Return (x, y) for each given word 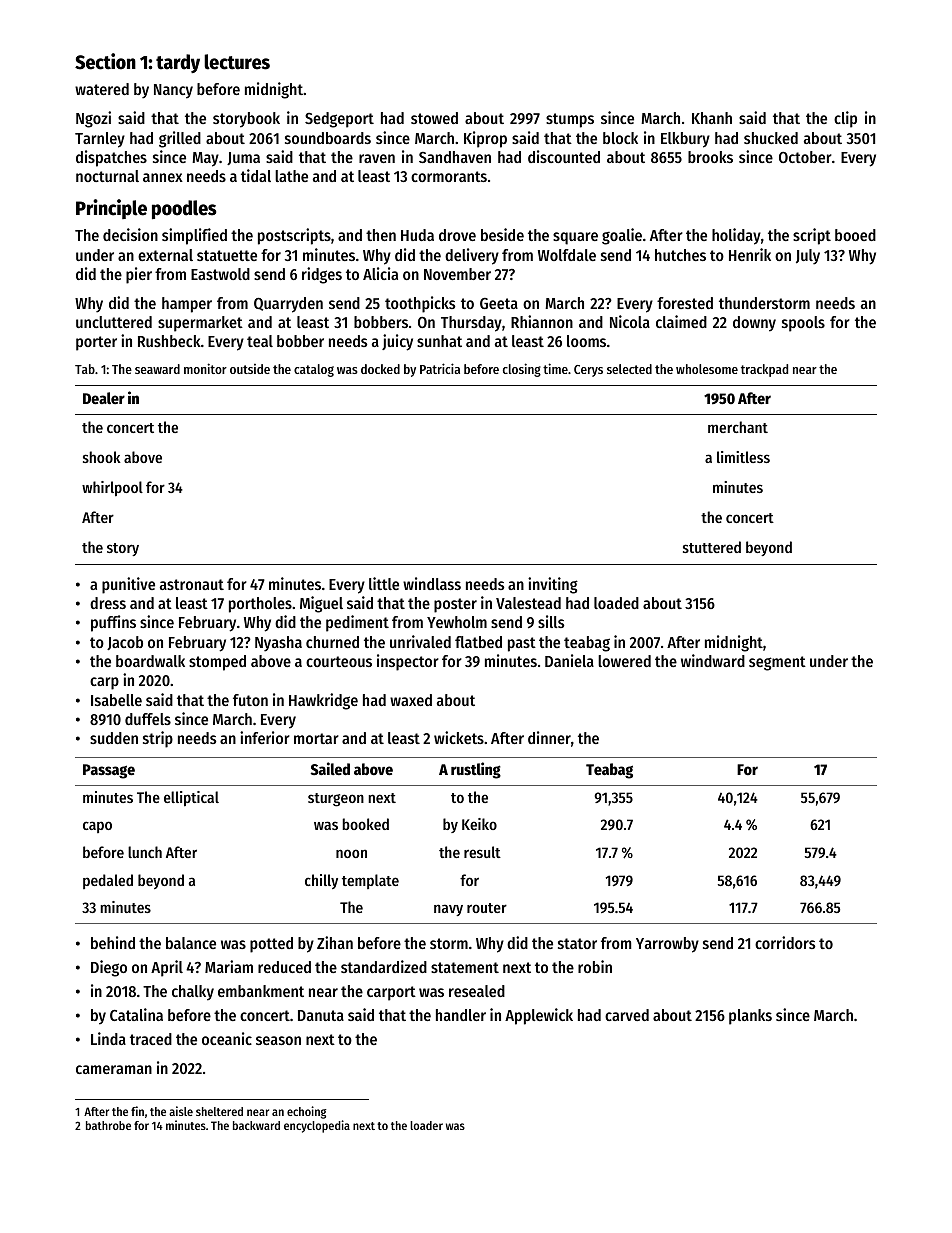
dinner (549, 737)
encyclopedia (317, 1126)
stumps (570, 120)
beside (502, 234)
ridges (322, 275)
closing (522, 370)
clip (845, 119)
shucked (771, 138)
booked (365, 824)
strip (158, 739)
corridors (785, 942)
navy (448, 910)
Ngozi (93, 119)
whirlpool (112, 489)
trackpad (764, 370)
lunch (145, 852)
